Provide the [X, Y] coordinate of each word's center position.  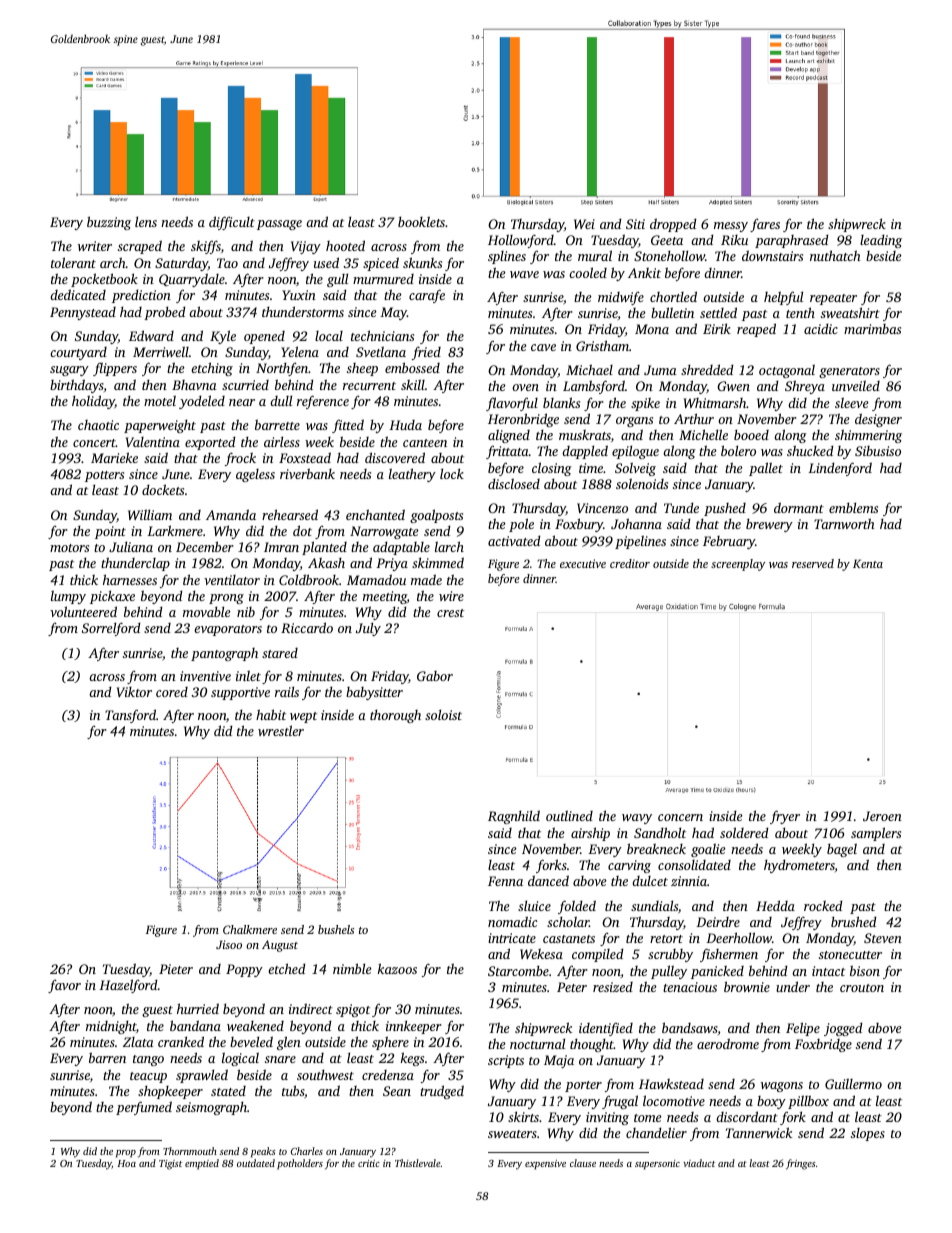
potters [104, 476]
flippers [115, 369]
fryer [785, 817]
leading [881, 241]
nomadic [512, 921]
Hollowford [521, 241]
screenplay [738, 565]
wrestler [281, 730]
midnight [111, 1027]
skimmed [438, 562]
